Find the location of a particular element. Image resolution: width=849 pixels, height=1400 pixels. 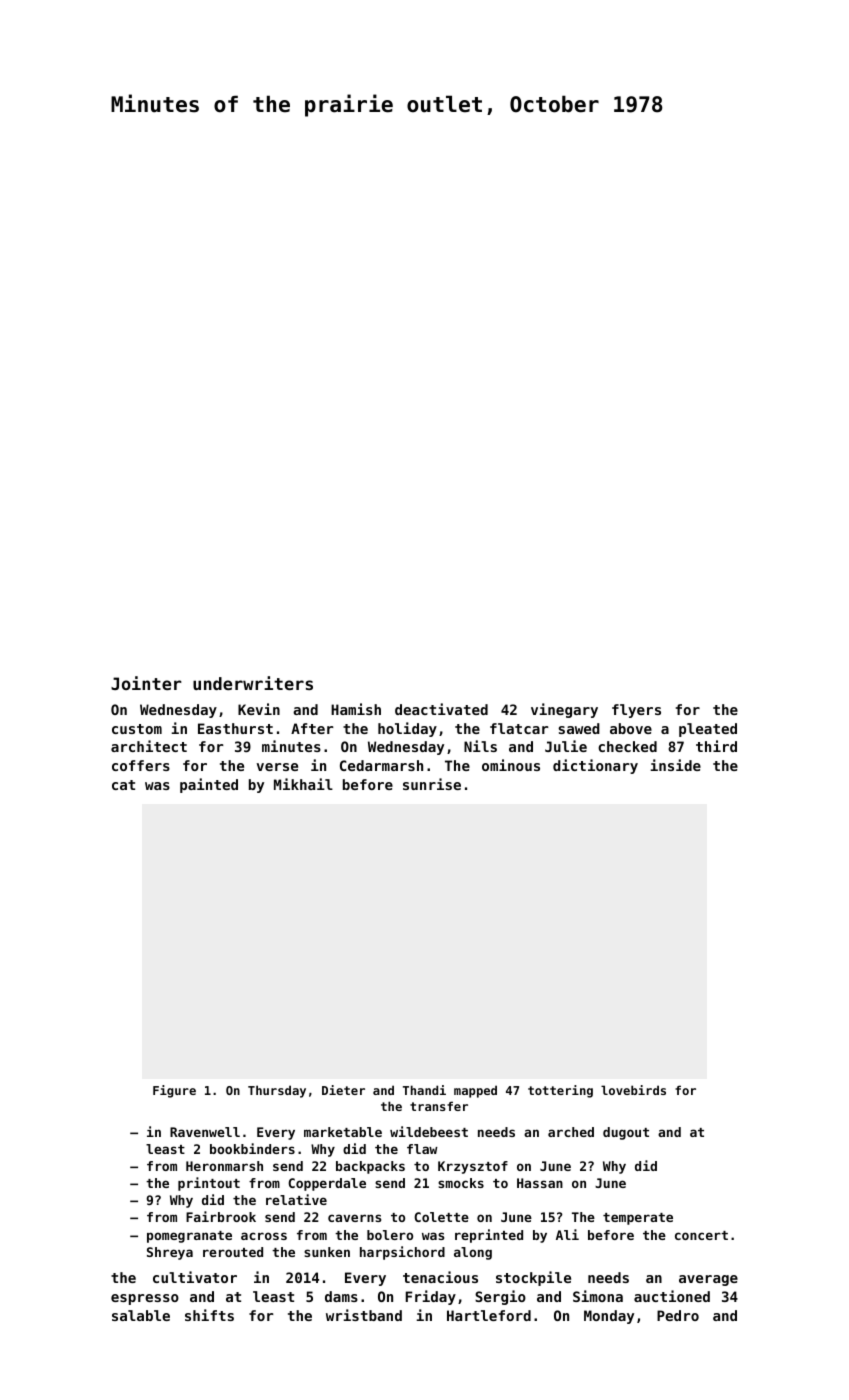

relative is located at coordinates (296, 1199).
